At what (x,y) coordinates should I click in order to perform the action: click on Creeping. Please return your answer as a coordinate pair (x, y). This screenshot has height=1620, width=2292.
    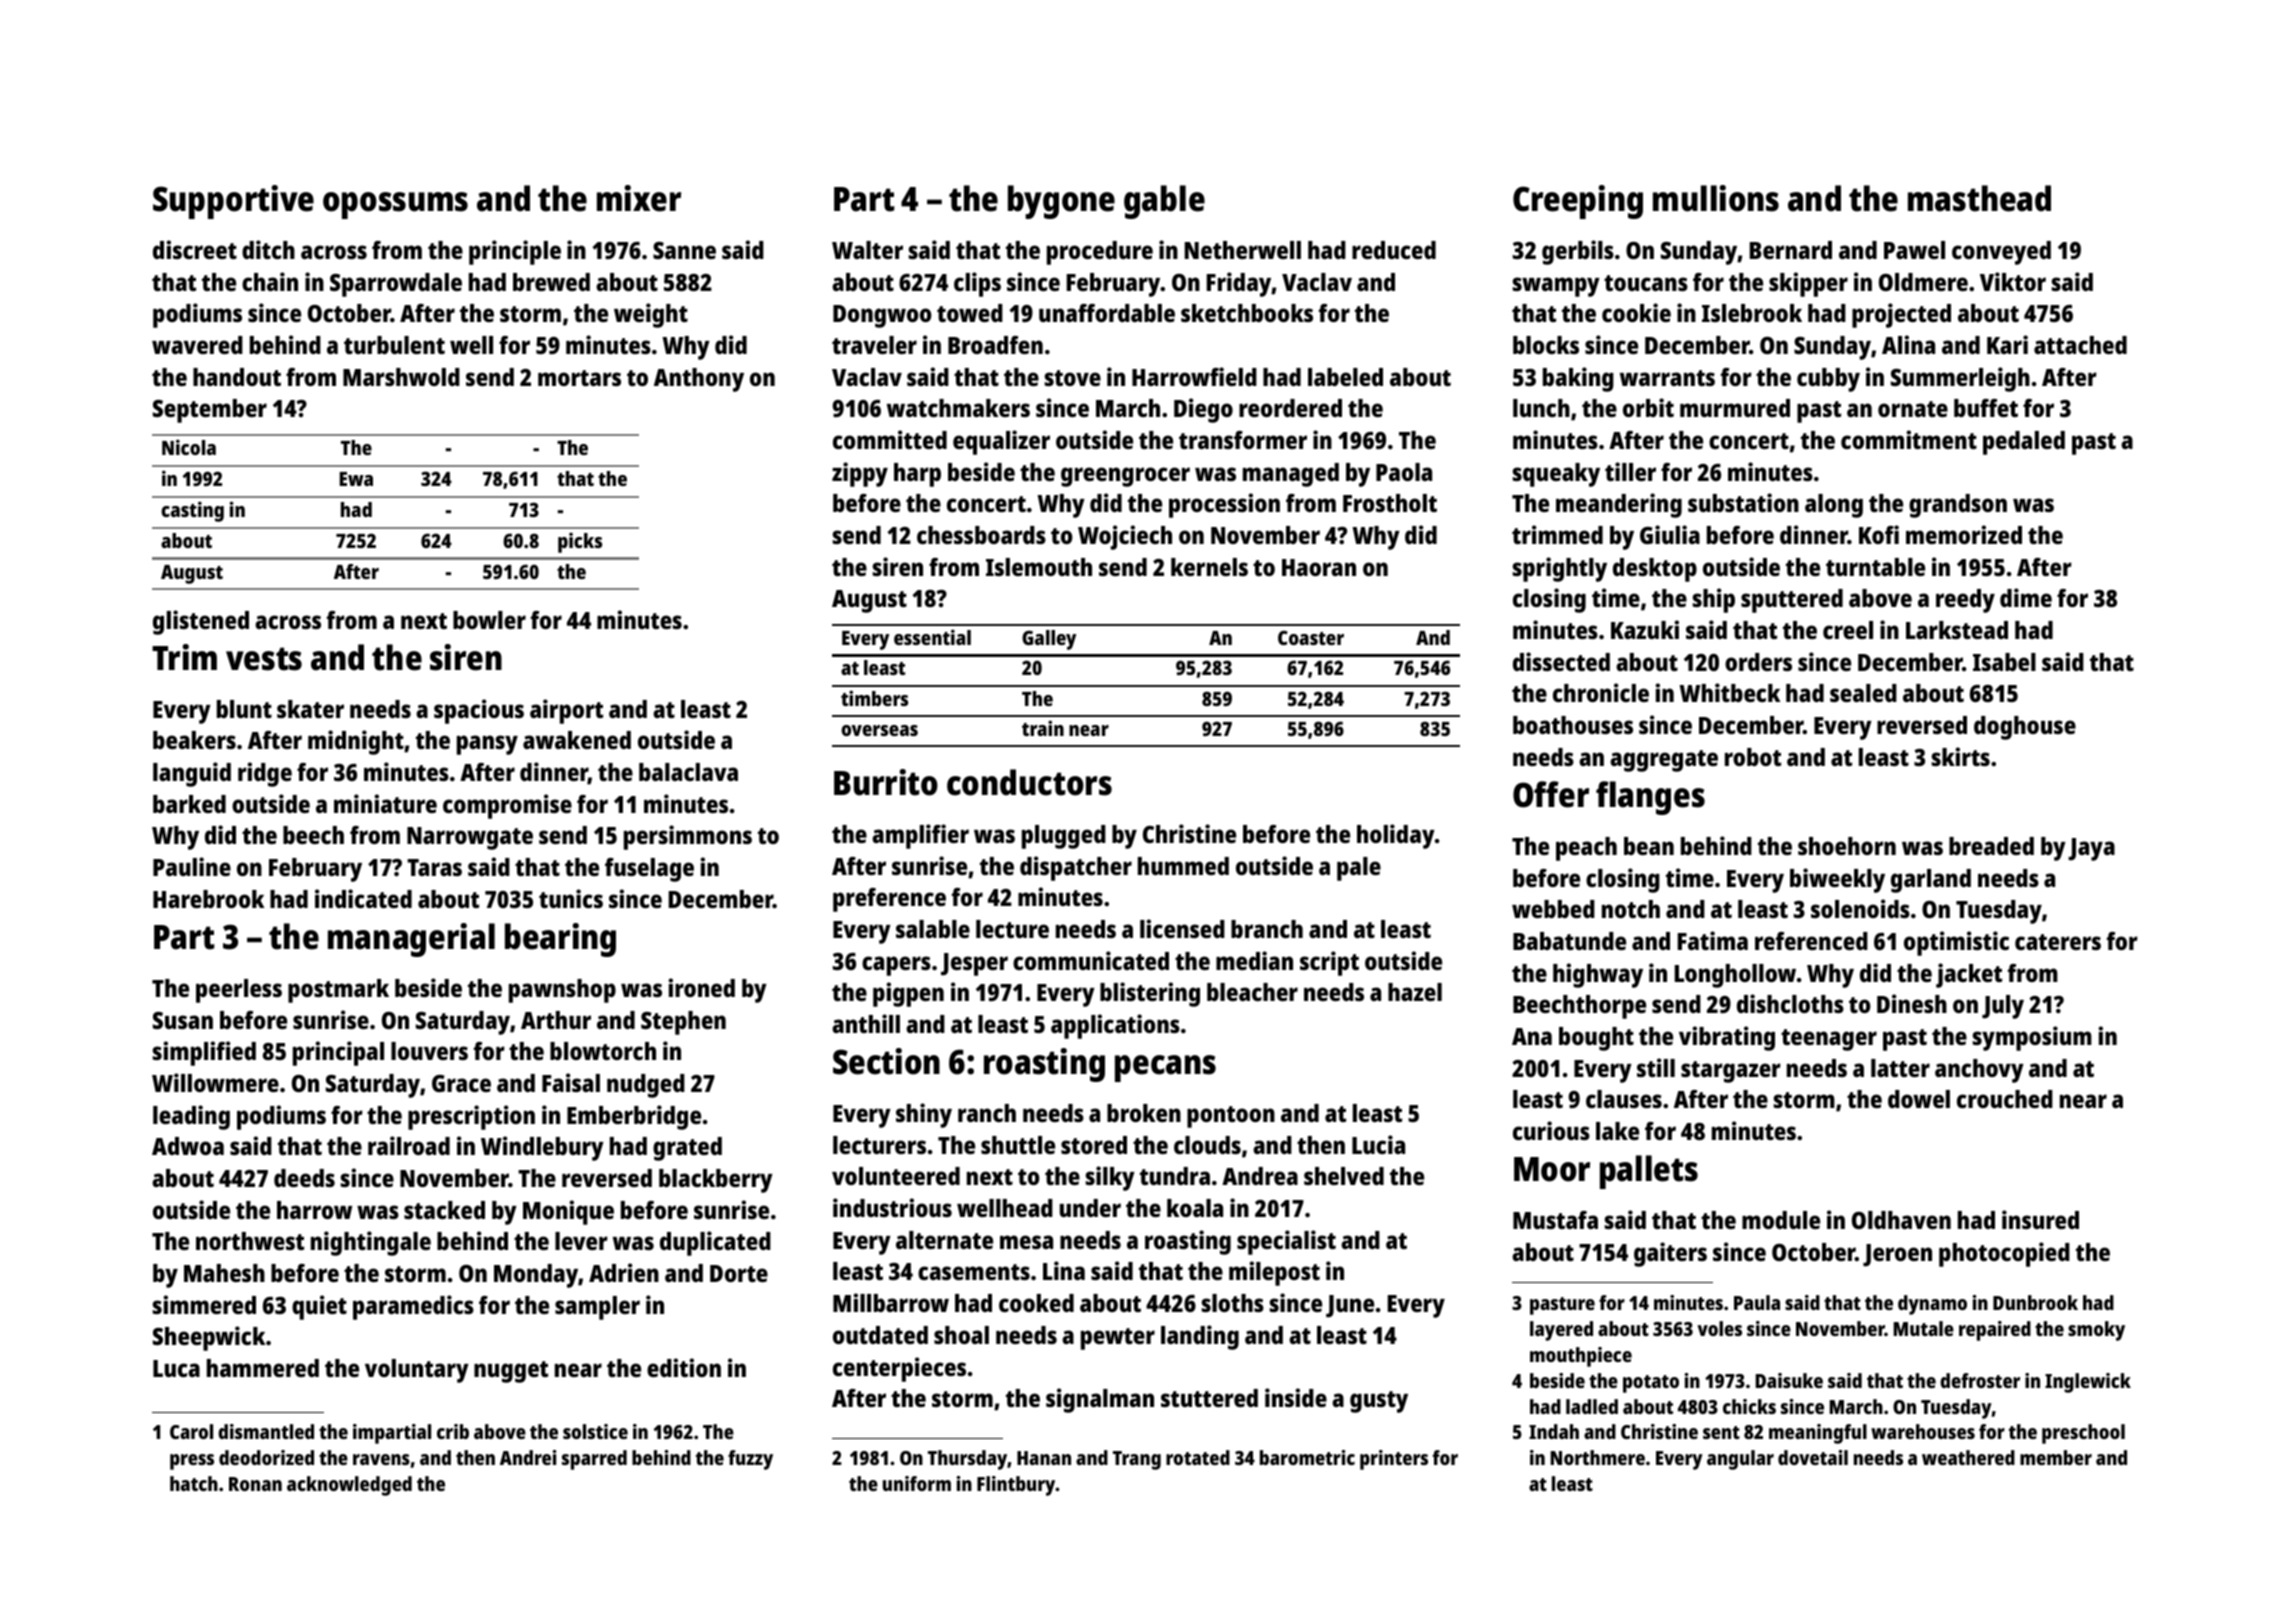
    Looking at the image, I should click on (1578, 202).
